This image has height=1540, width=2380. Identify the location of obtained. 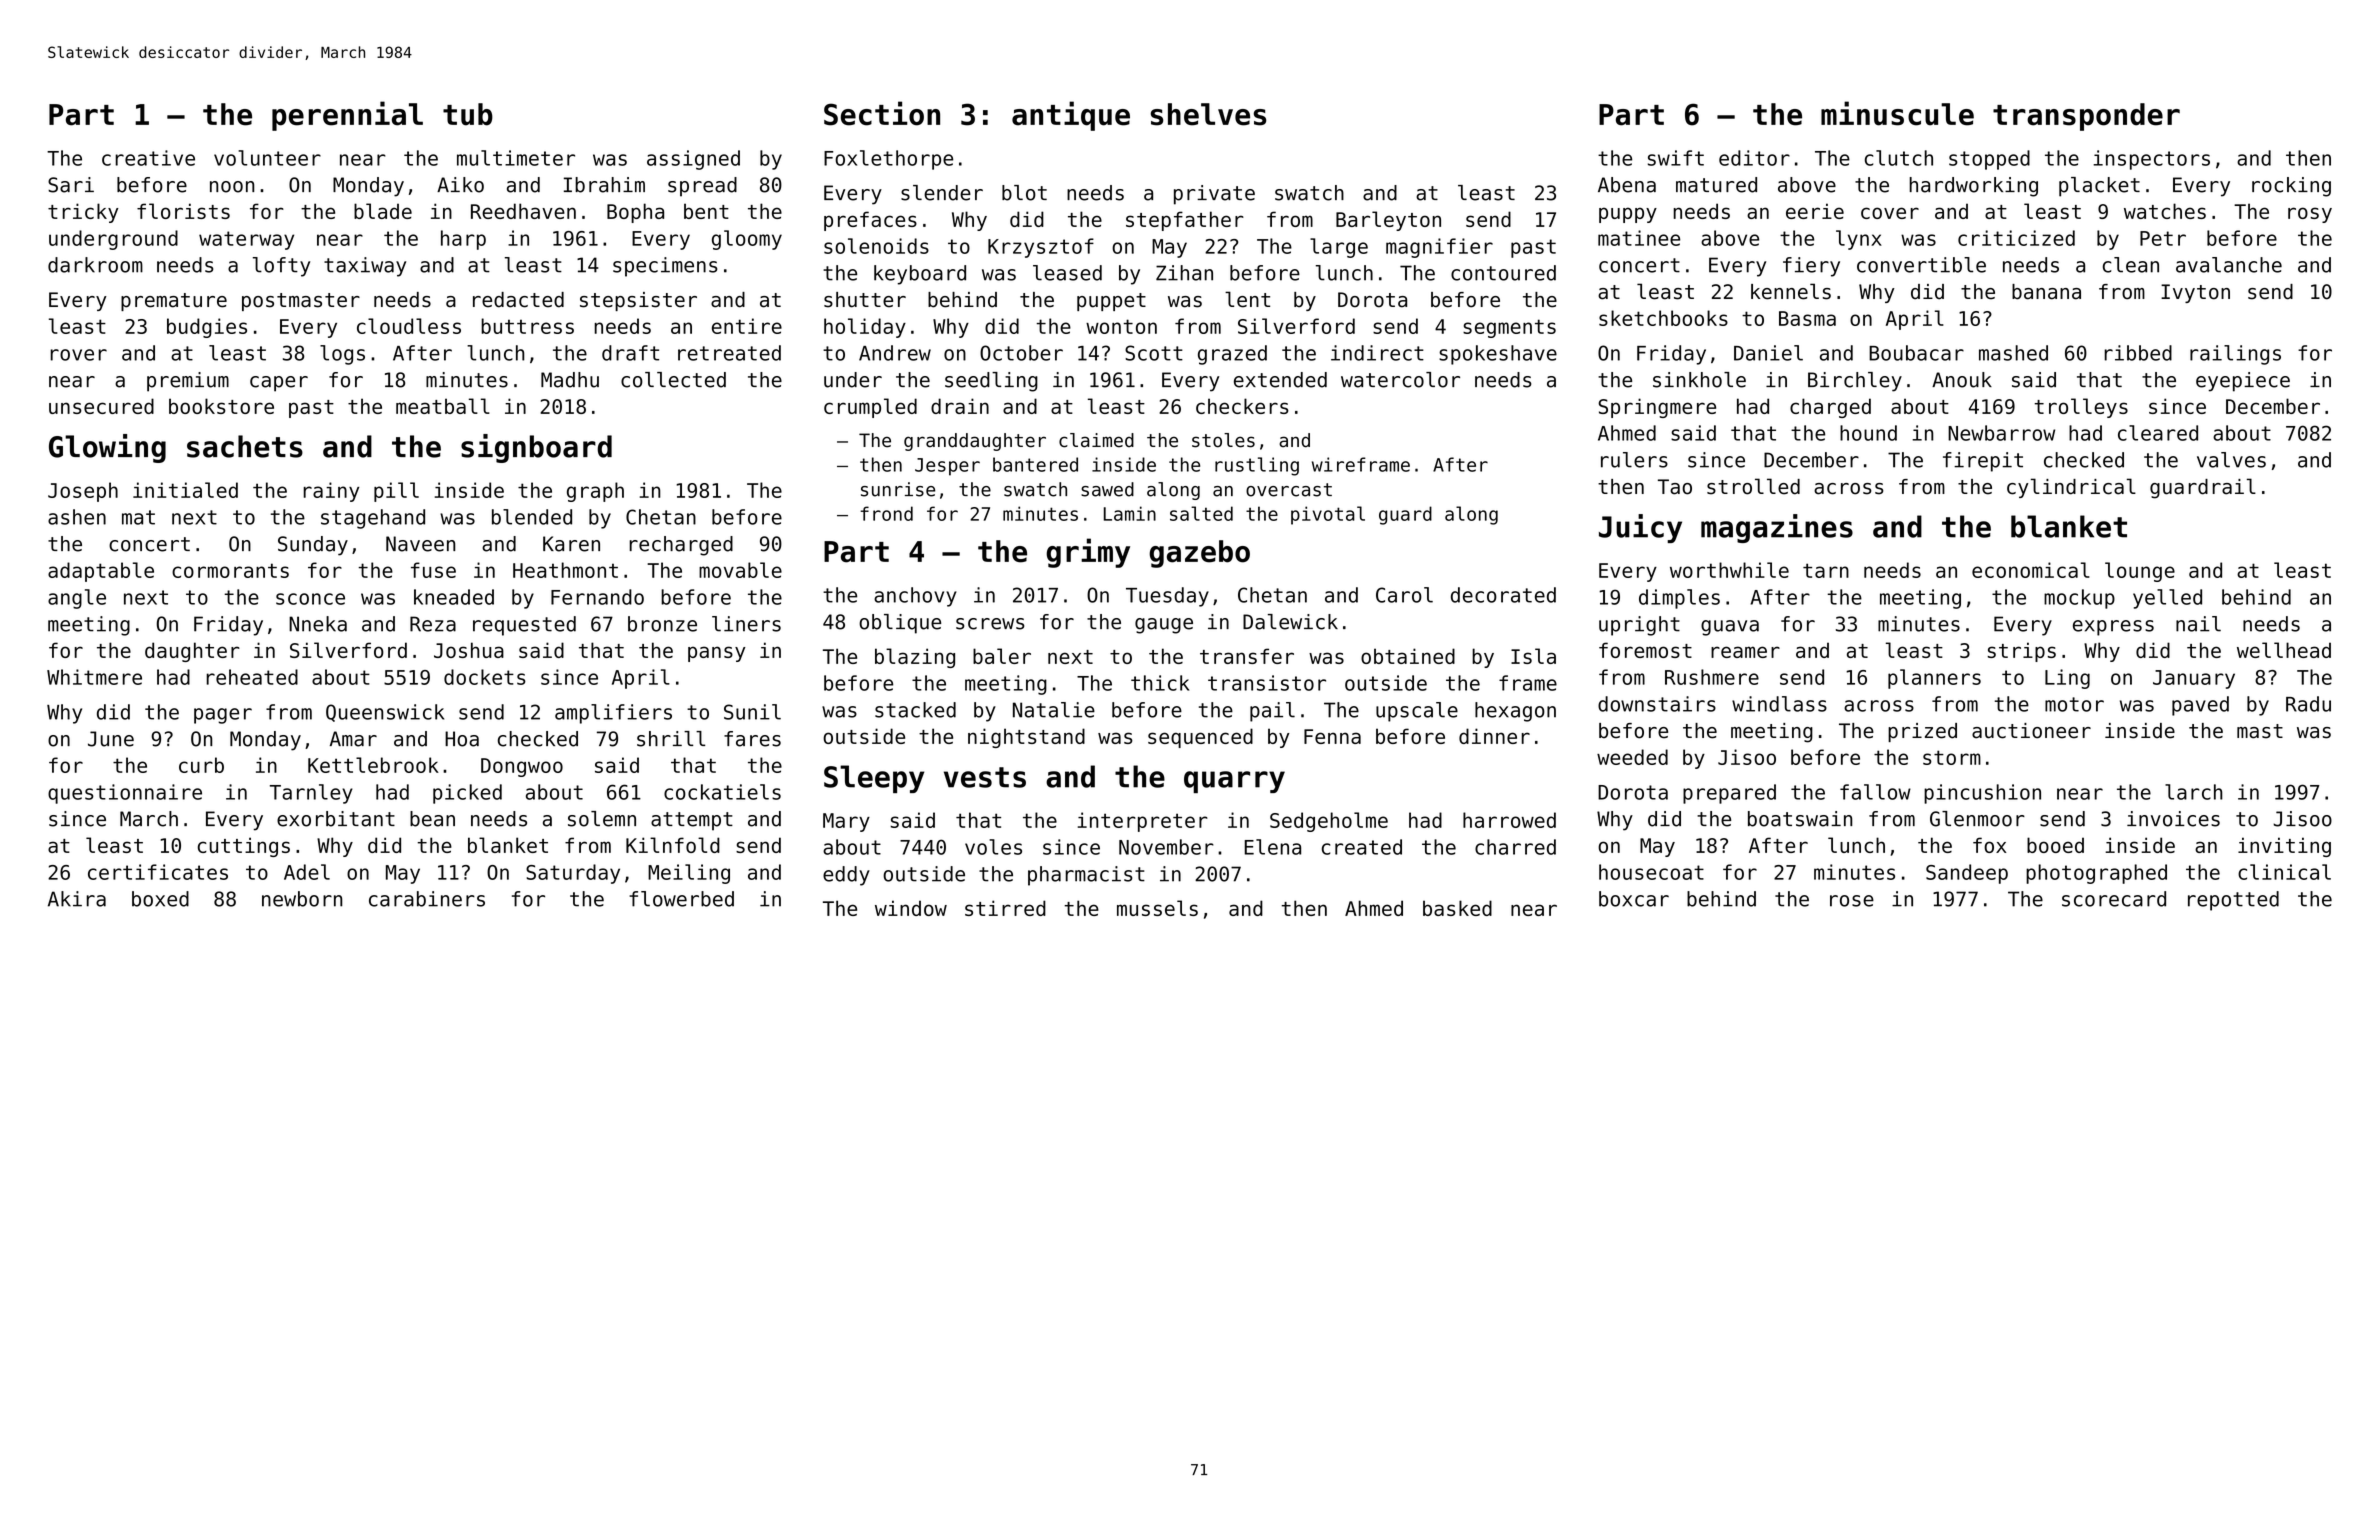
(1408, 656).
